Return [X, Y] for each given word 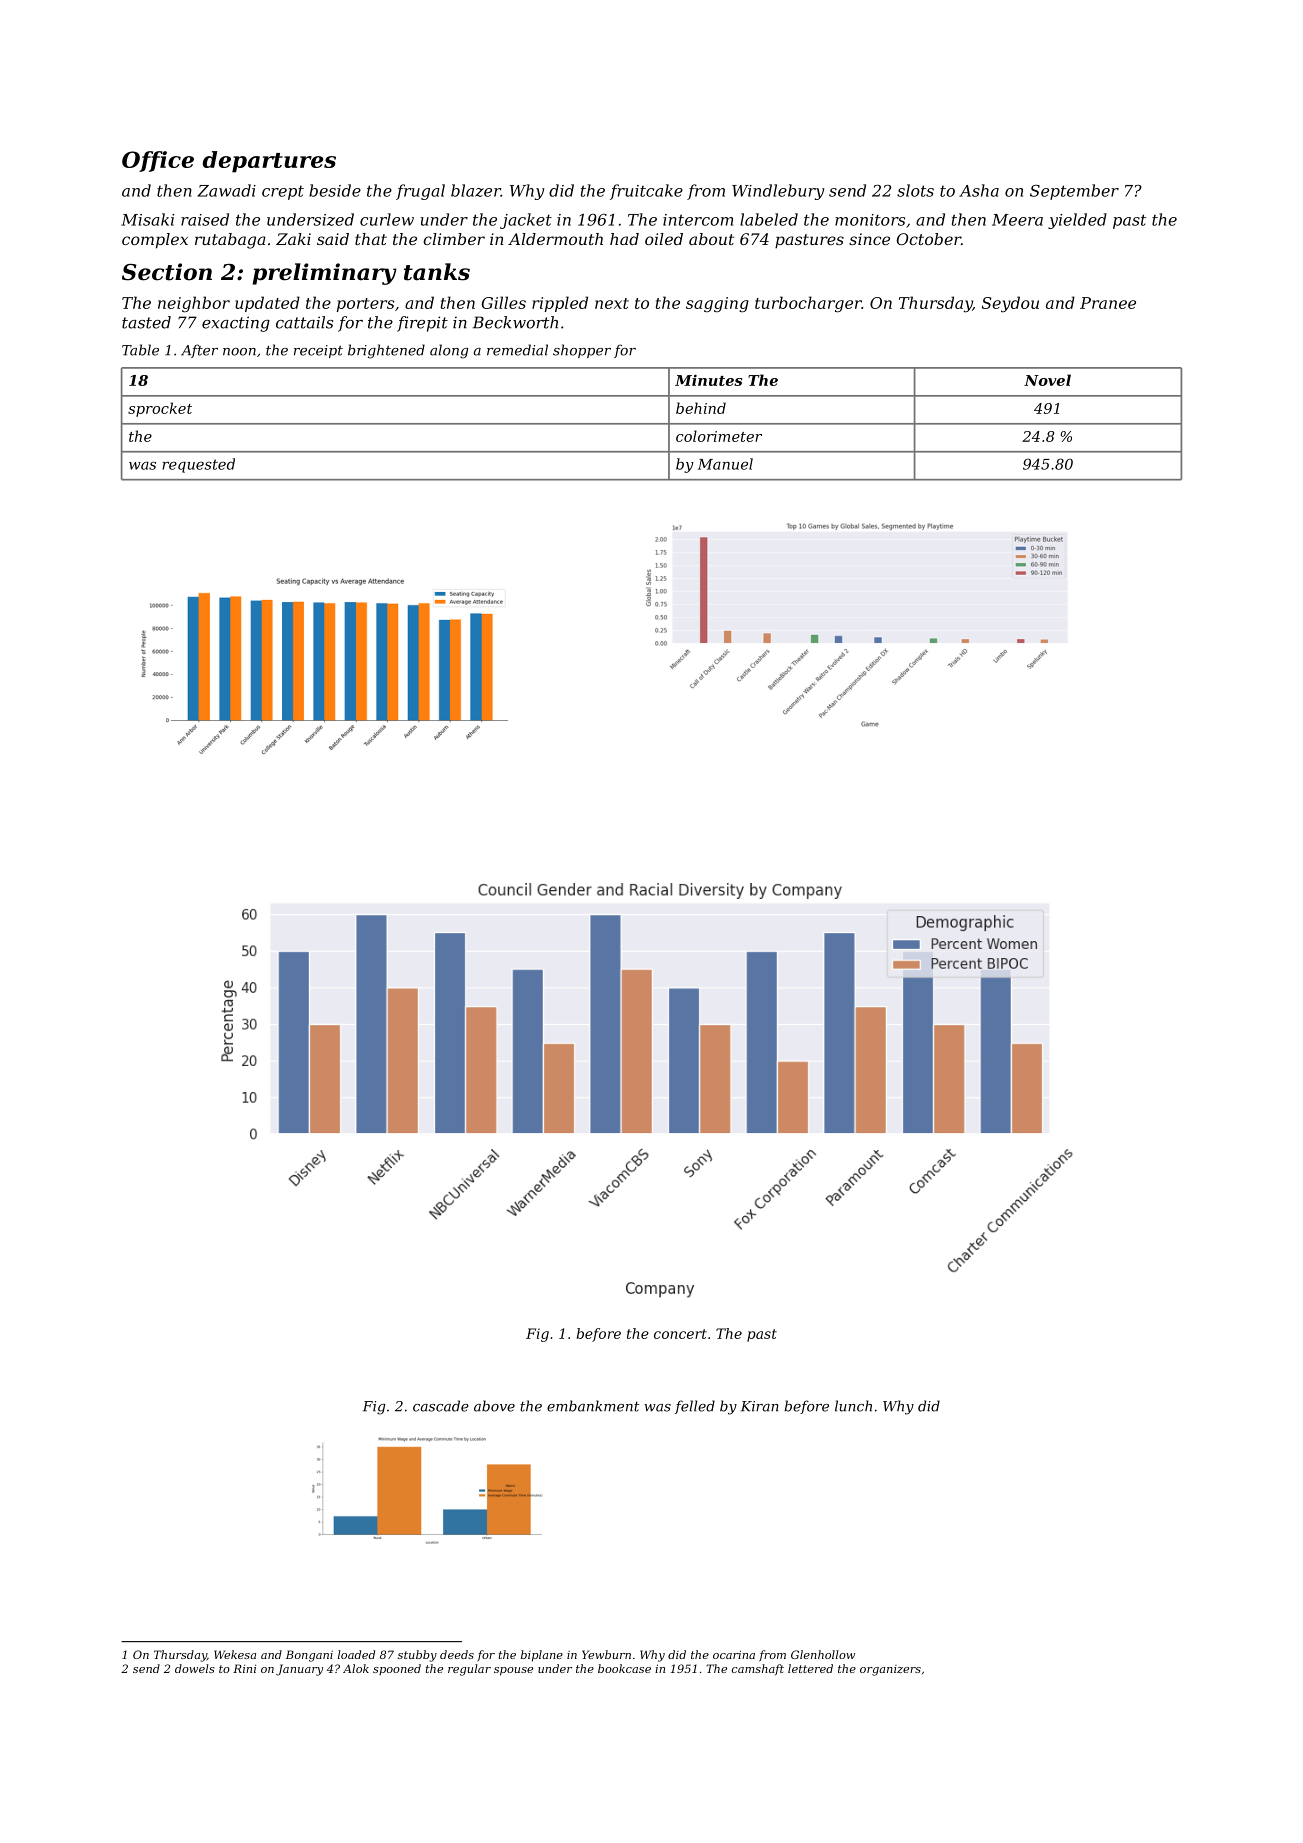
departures [269, 162]
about [711, 239]
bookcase [624, 1668]
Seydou [1010, 304]
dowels [195, 1668]
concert [680, 1334]
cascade [441, 1406]
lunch [853, 1406]
